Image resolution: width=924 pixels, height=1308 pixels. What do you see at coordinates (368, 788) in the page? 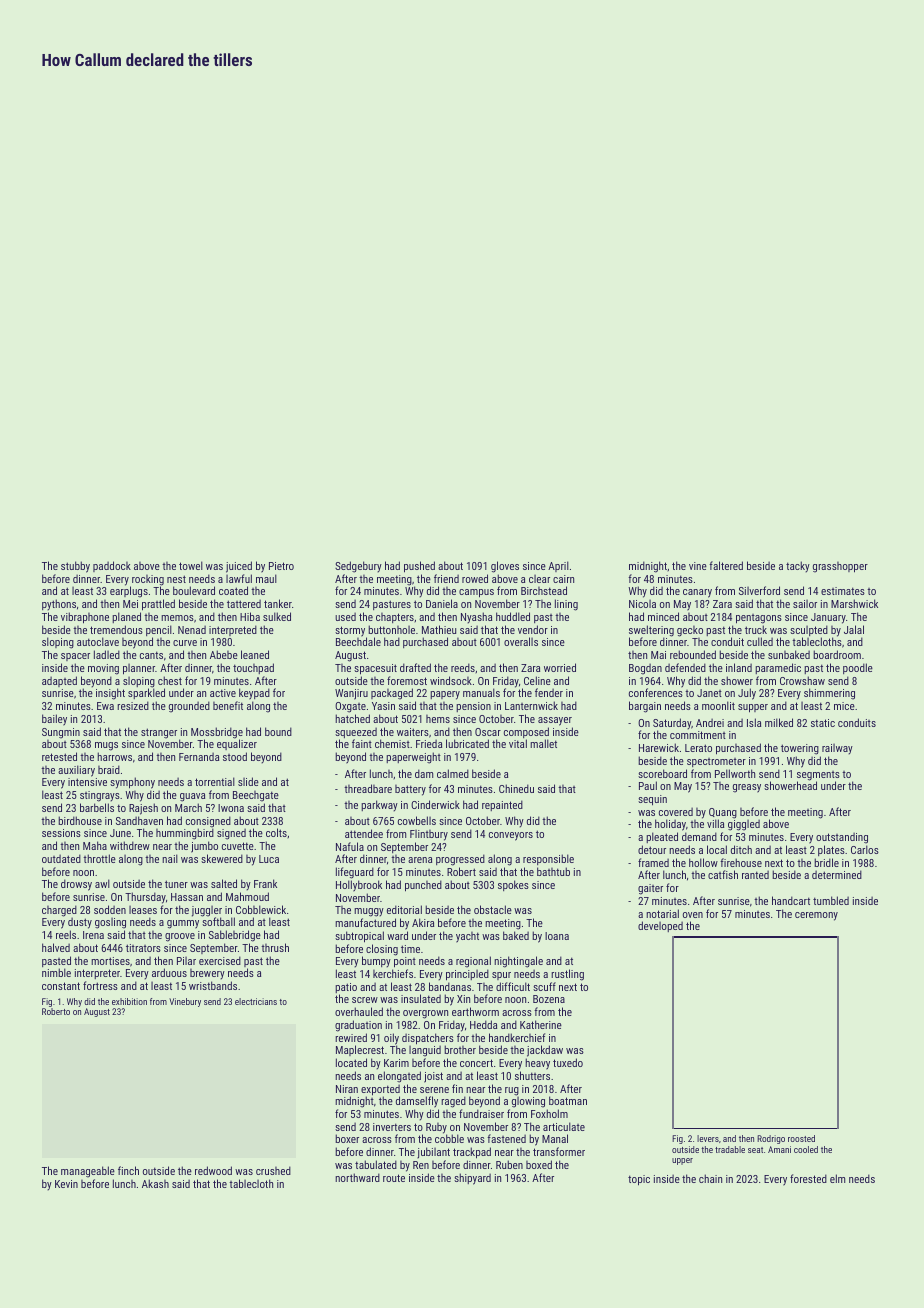
I see `threadbare` at bounding box center [368, 788].
